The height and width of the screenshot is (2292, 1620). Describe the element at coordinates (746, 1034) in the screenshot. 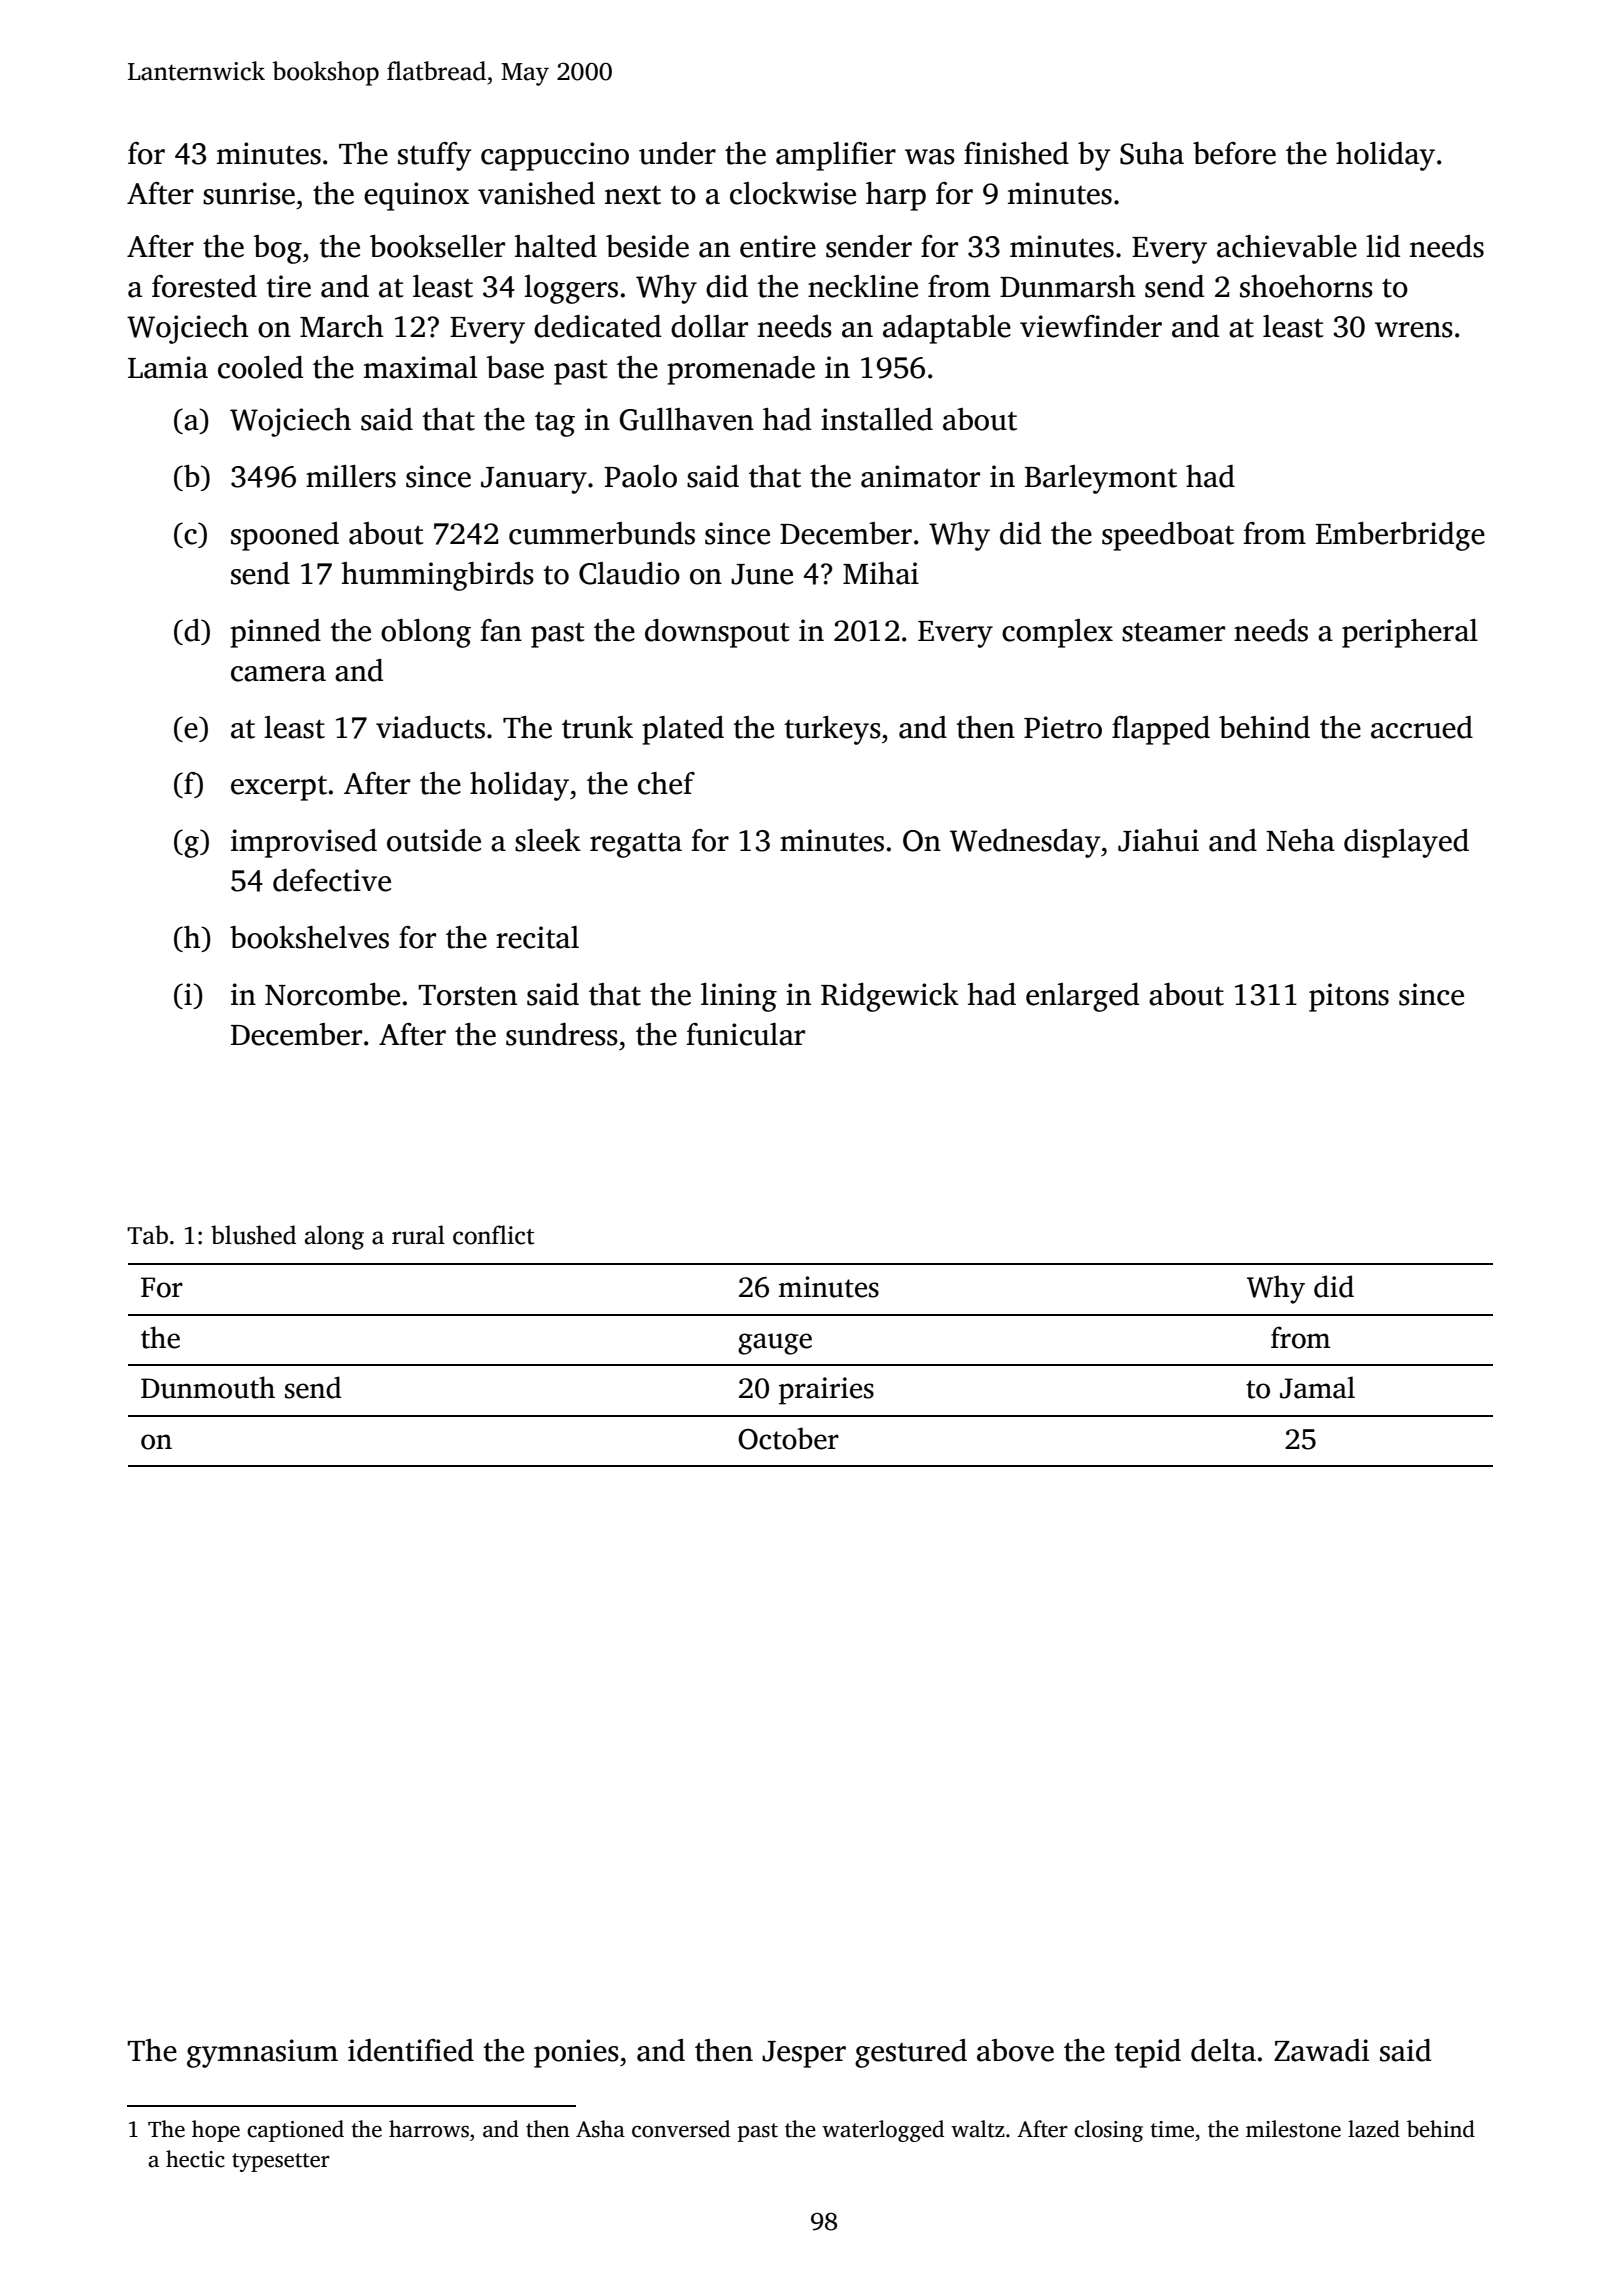

I see `funicular` at that location.
